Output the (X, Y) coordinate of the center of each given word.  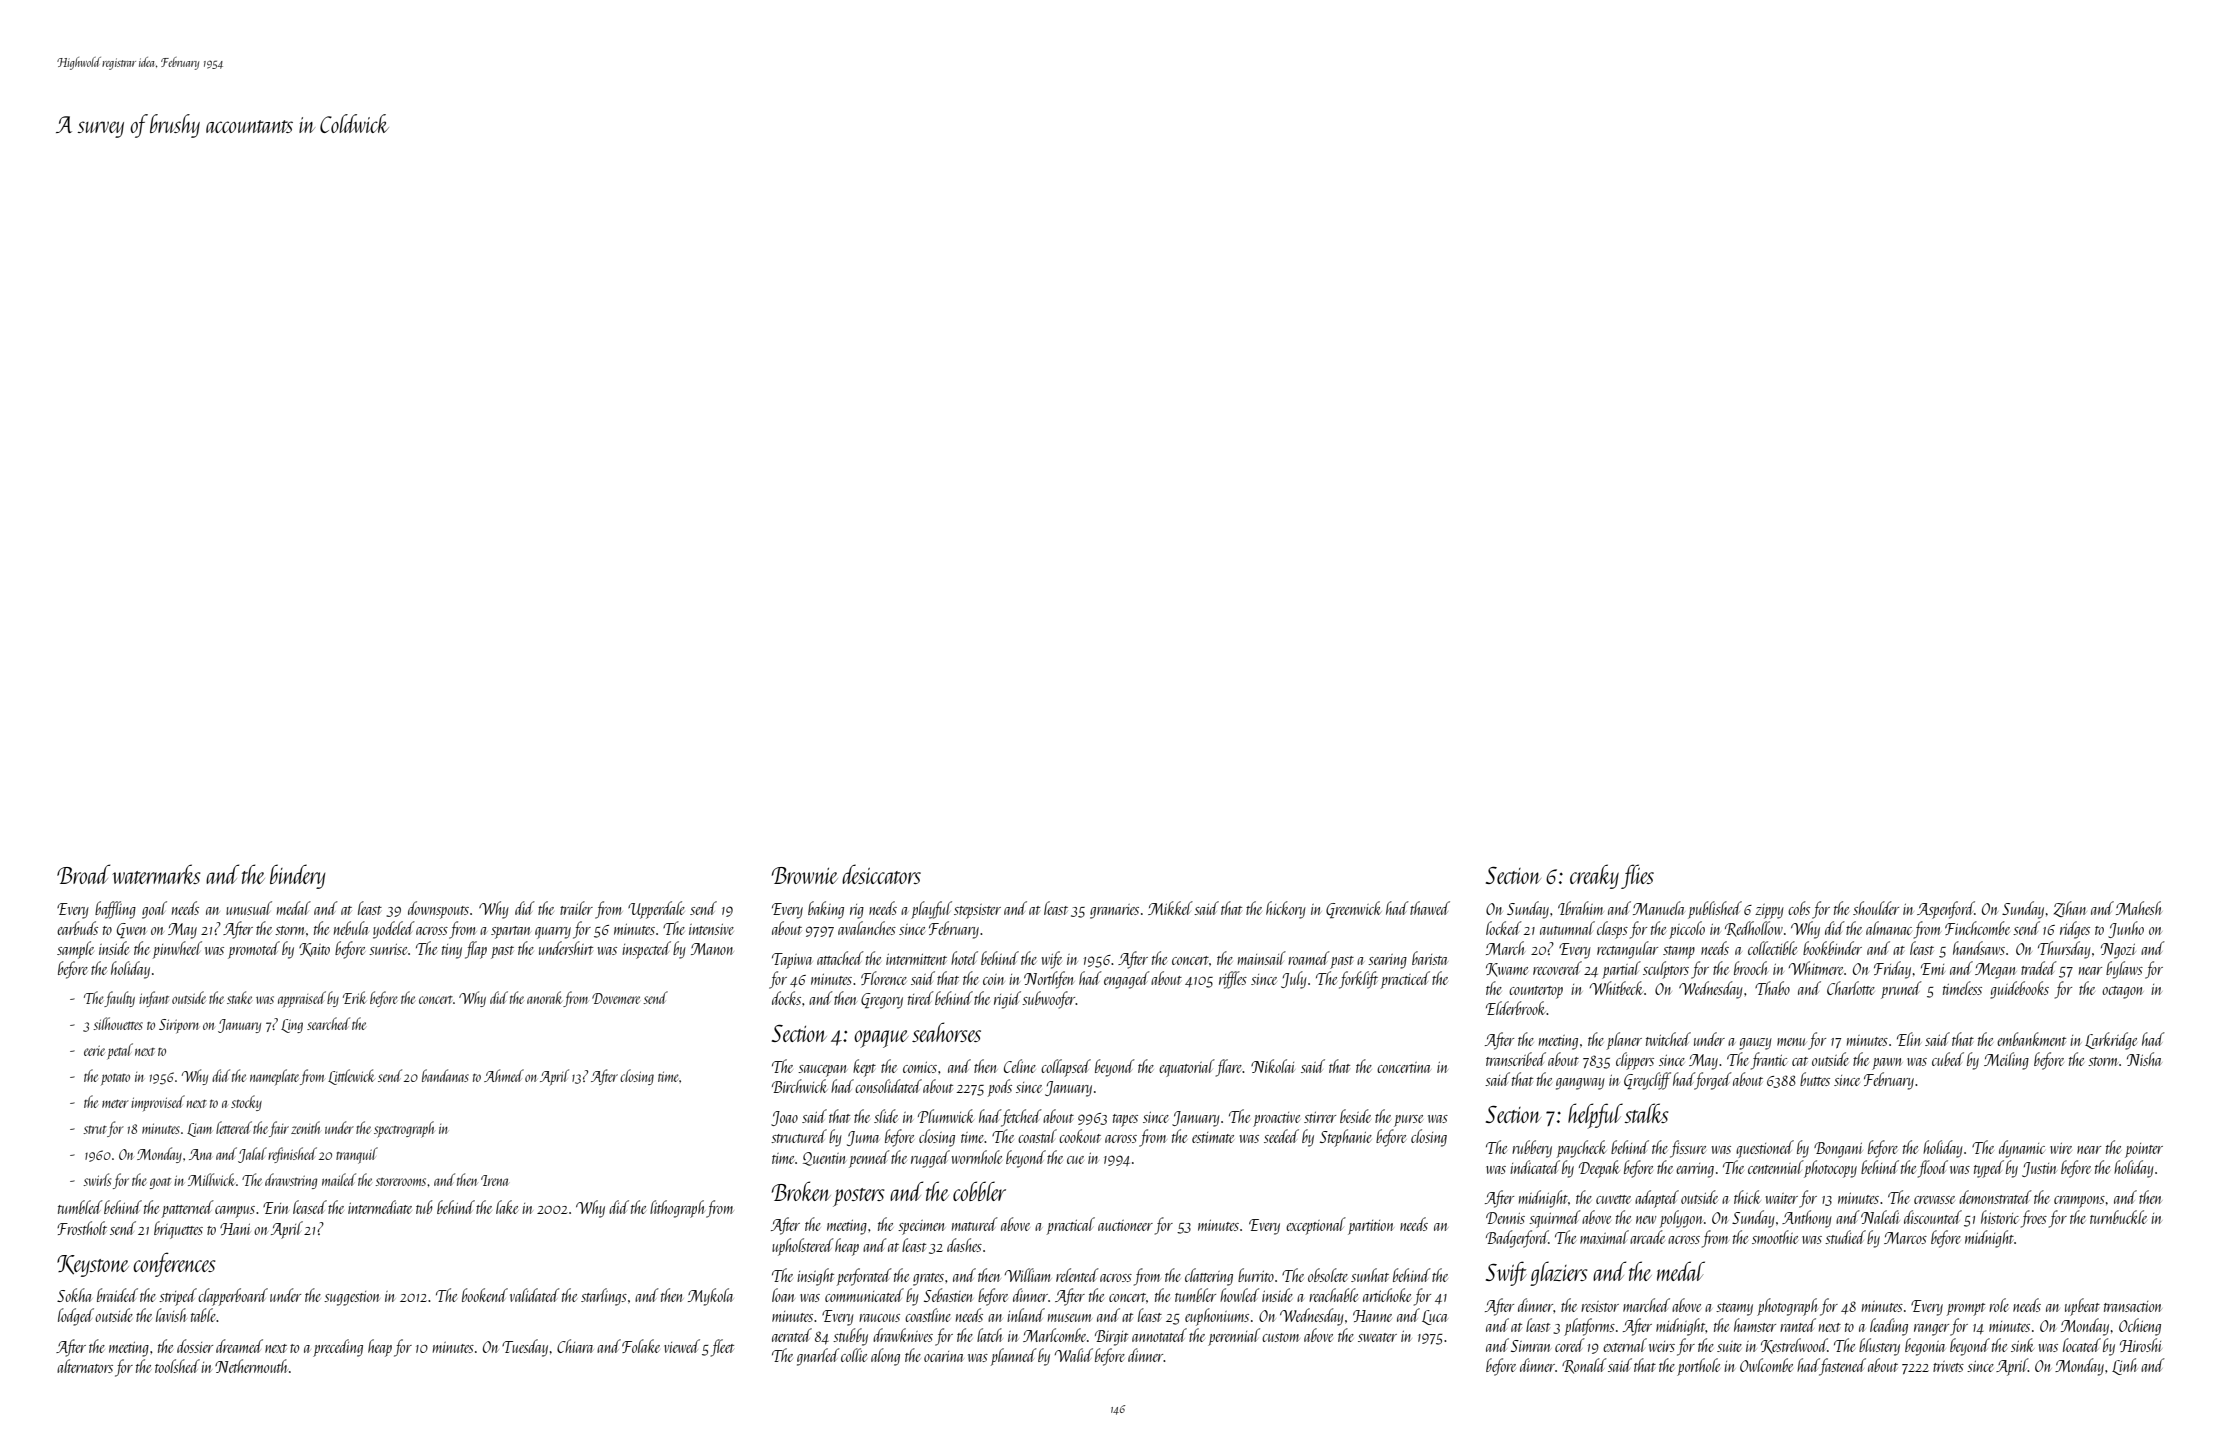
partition (1371, 1227)
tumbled (80, 1207)
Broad (83, 874)
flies (1637, 876)
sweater (1377, 1337)
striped (178, 1297)
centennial (1776, 1167)
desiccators (881, 874)
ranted (1798, 1325)
